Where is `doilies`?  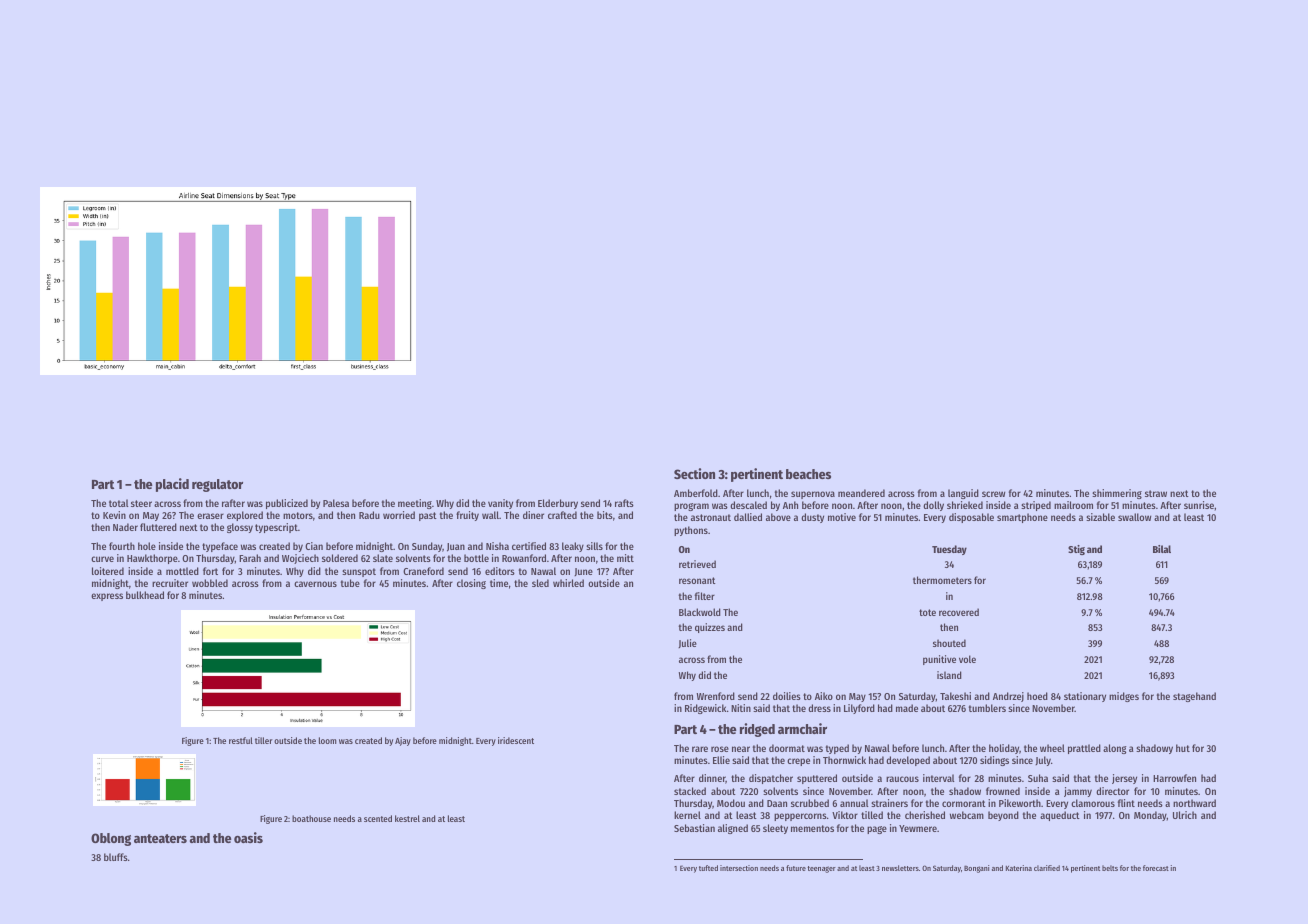
doilies is located at coordinates (787, 696).
